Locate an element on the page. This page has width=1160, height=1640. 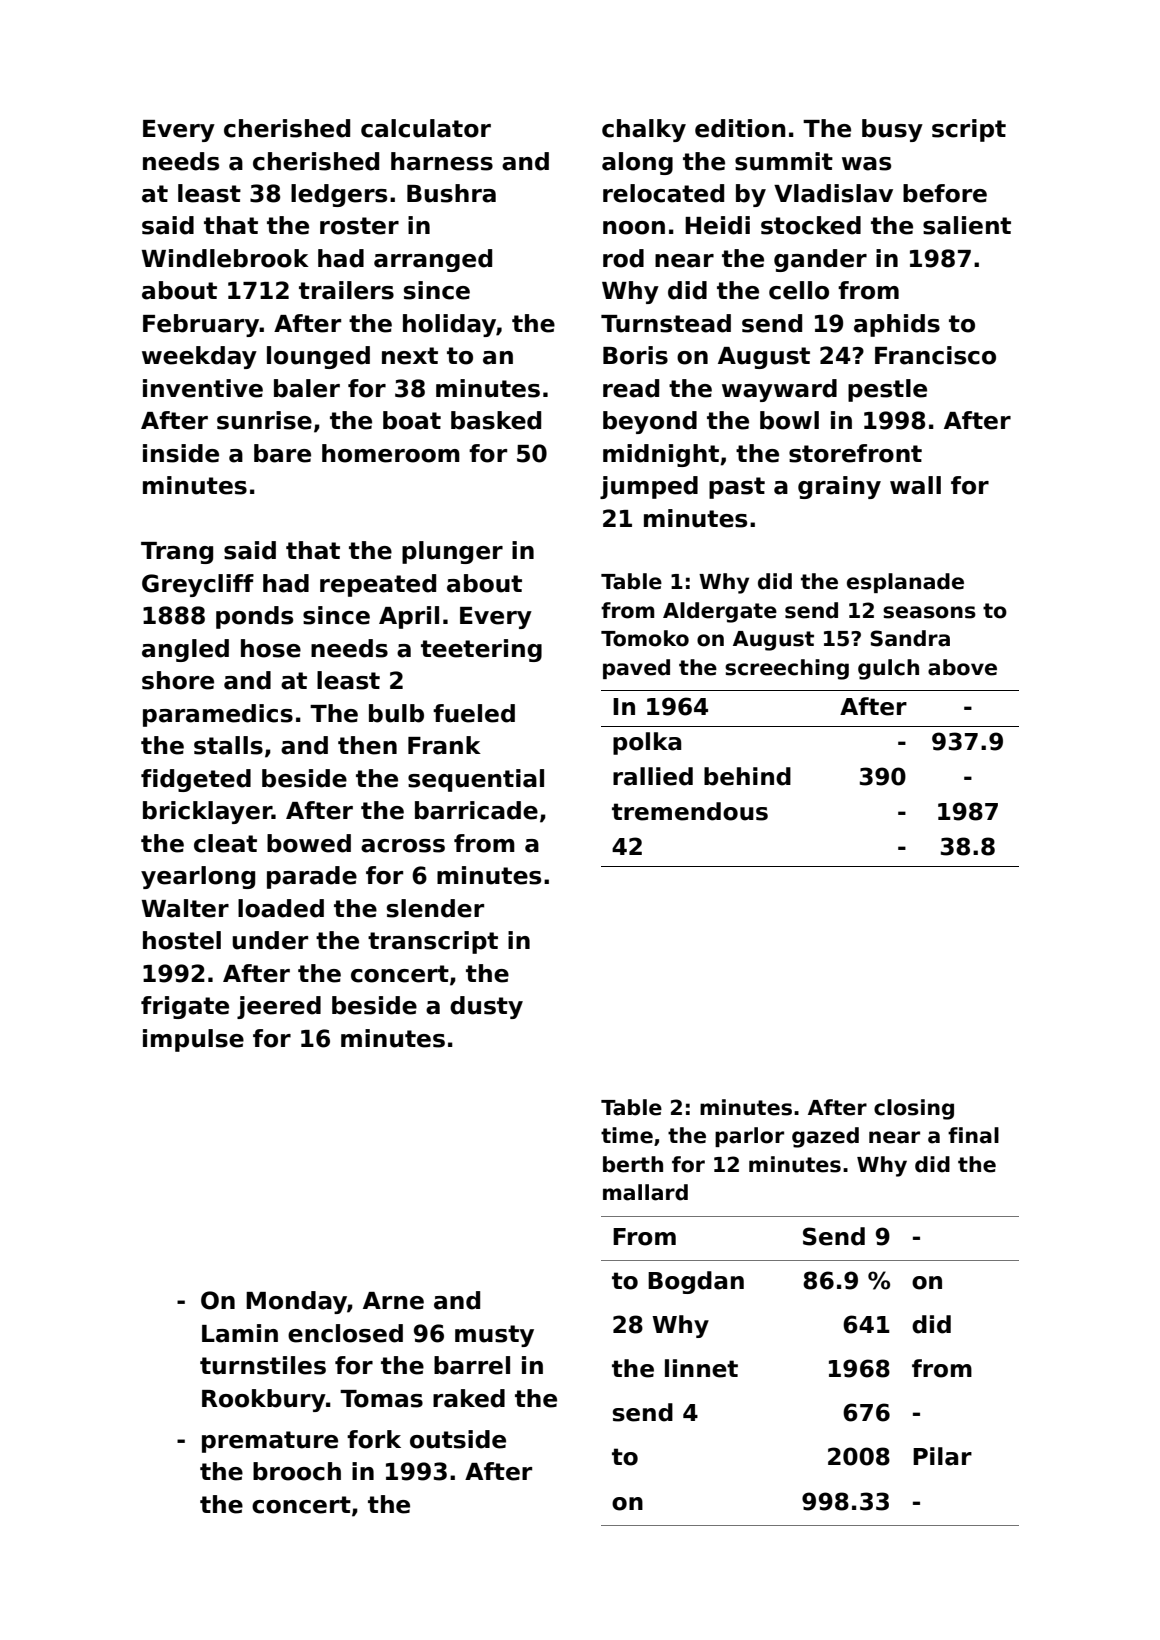
bare is located at coordinates (282, 453).
